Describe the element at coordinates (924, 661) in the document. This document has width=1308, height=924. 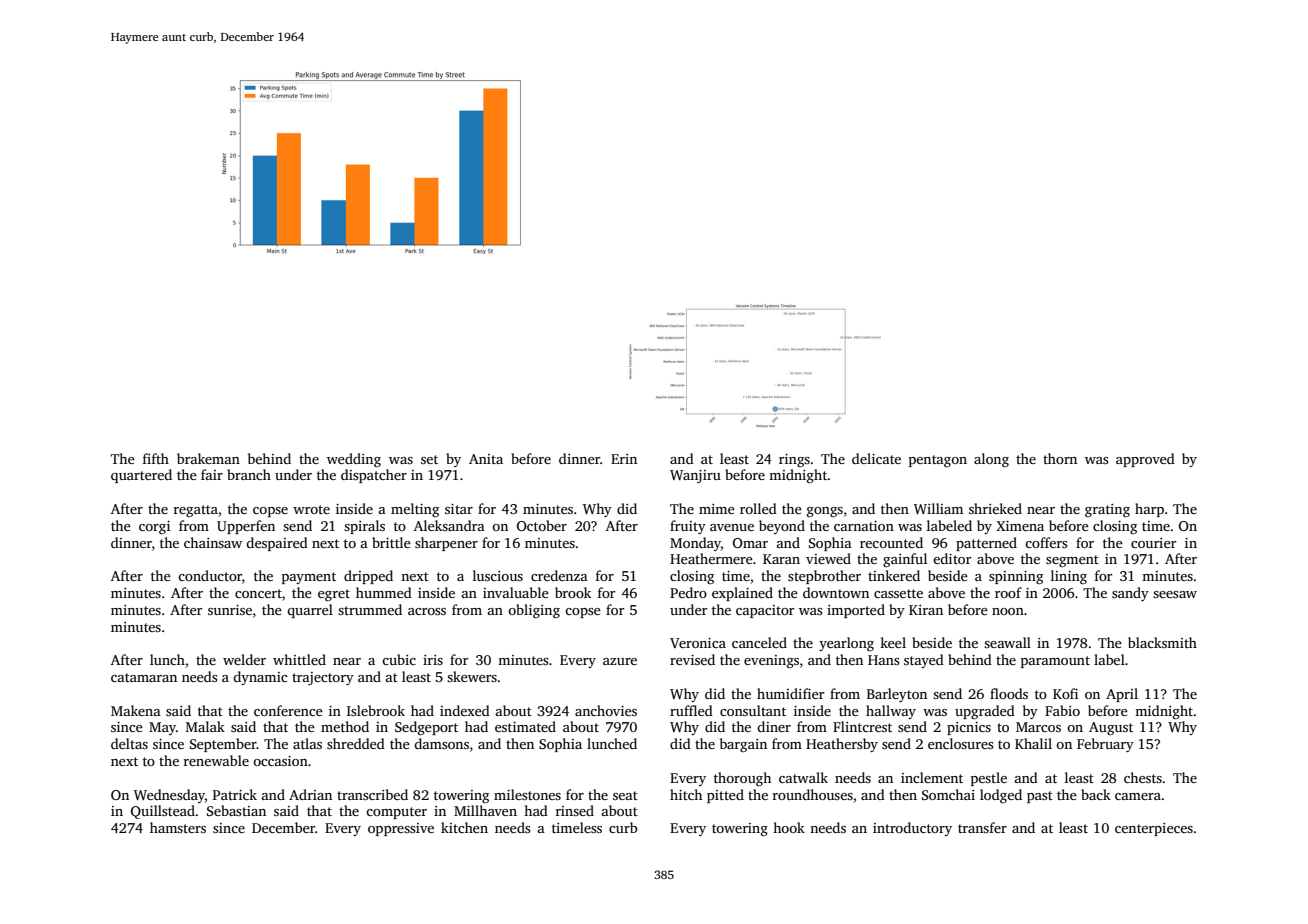
I see `stayed` at that location.
